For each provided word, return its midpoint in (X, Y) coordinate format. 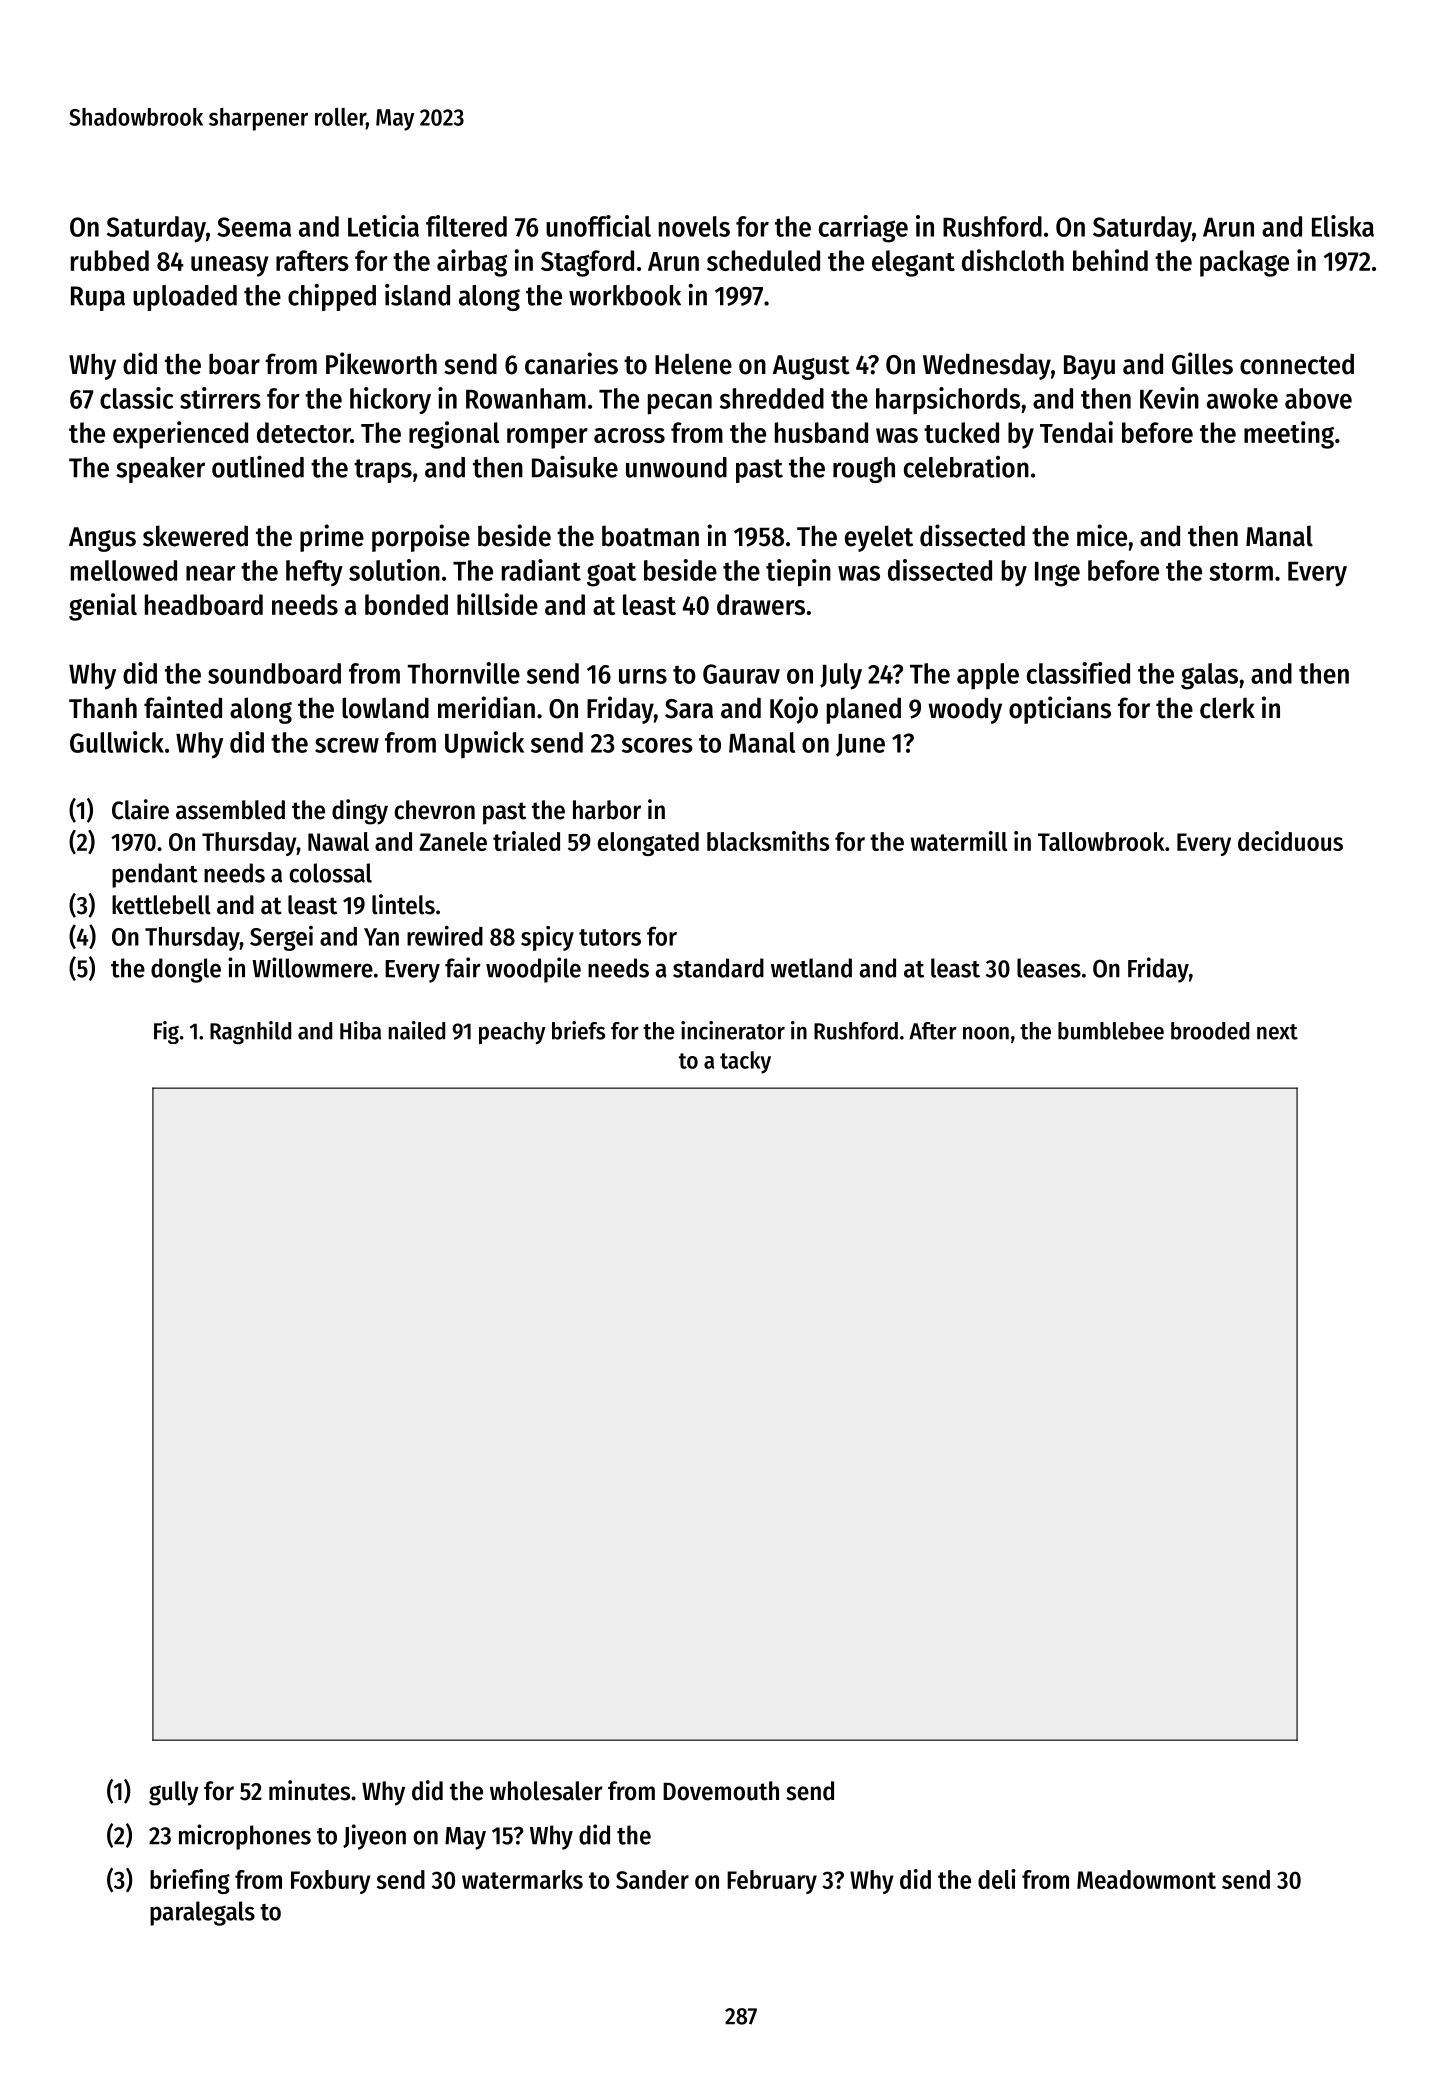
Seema (254, 227)
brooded (1210, 1031)
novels (694, 226)
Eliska (1343, 226)
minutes (309, 1790)
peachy (512, 1033)
